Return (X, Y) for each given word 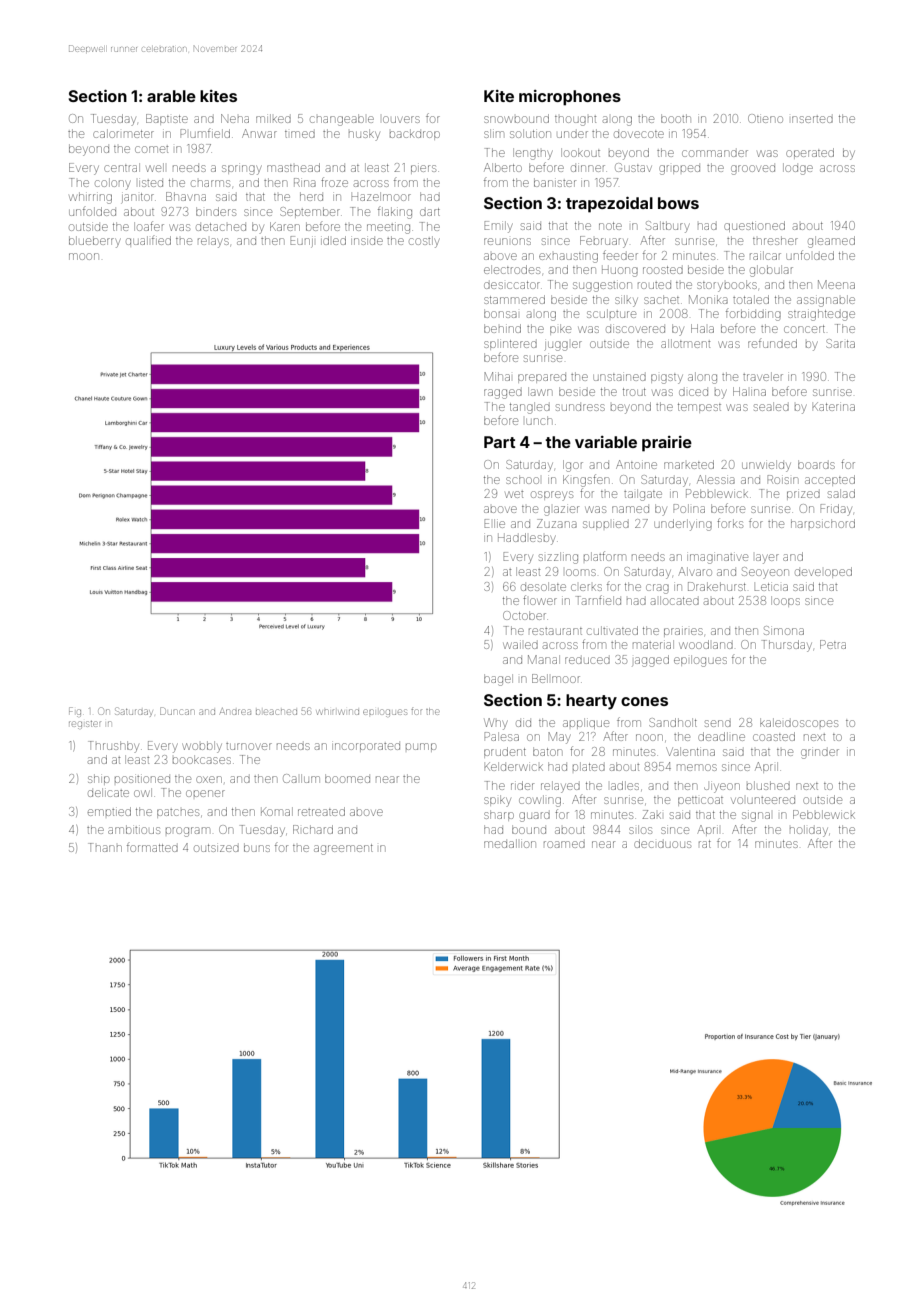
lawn (540, 391)
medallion (510, 843)
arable (171, 96)
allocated (675, 600)
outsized (216, 848)
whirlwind (338, 712)
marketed (689, 464)
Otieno (765, 118)
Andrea (235, 711)
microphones (570, 98)
